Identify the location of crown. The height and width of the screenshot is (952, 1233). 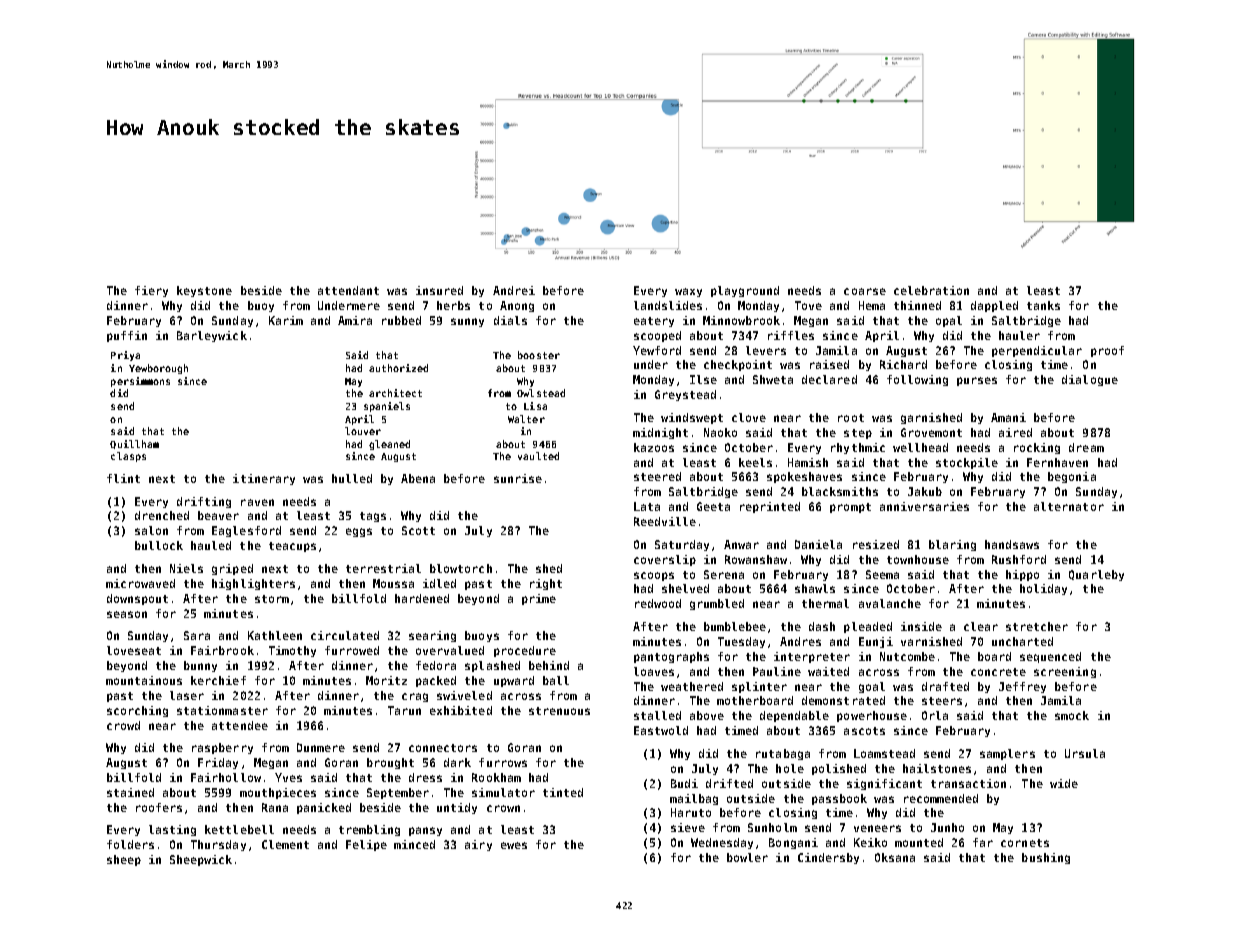
(503, 808).
